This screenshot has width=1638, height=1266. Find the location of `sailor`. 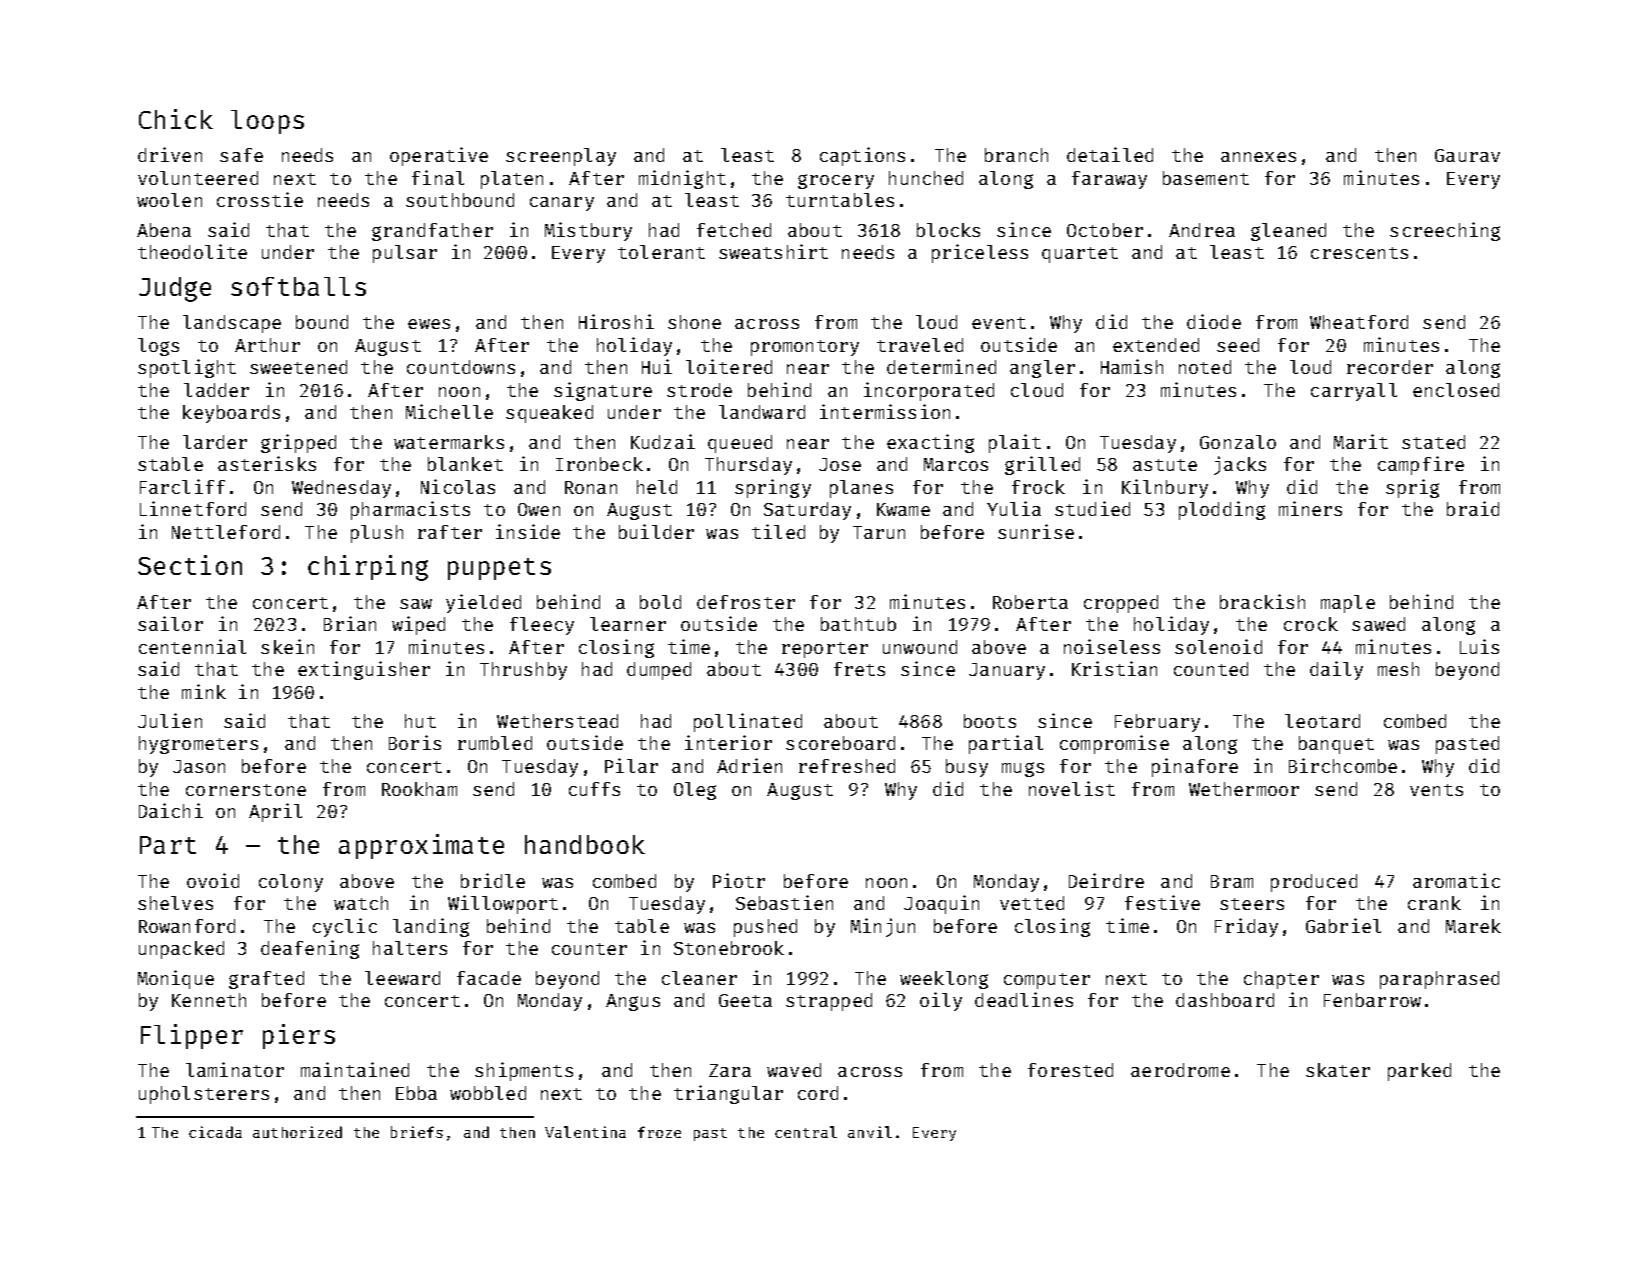

sailor is located at coordinates (170, 623).
